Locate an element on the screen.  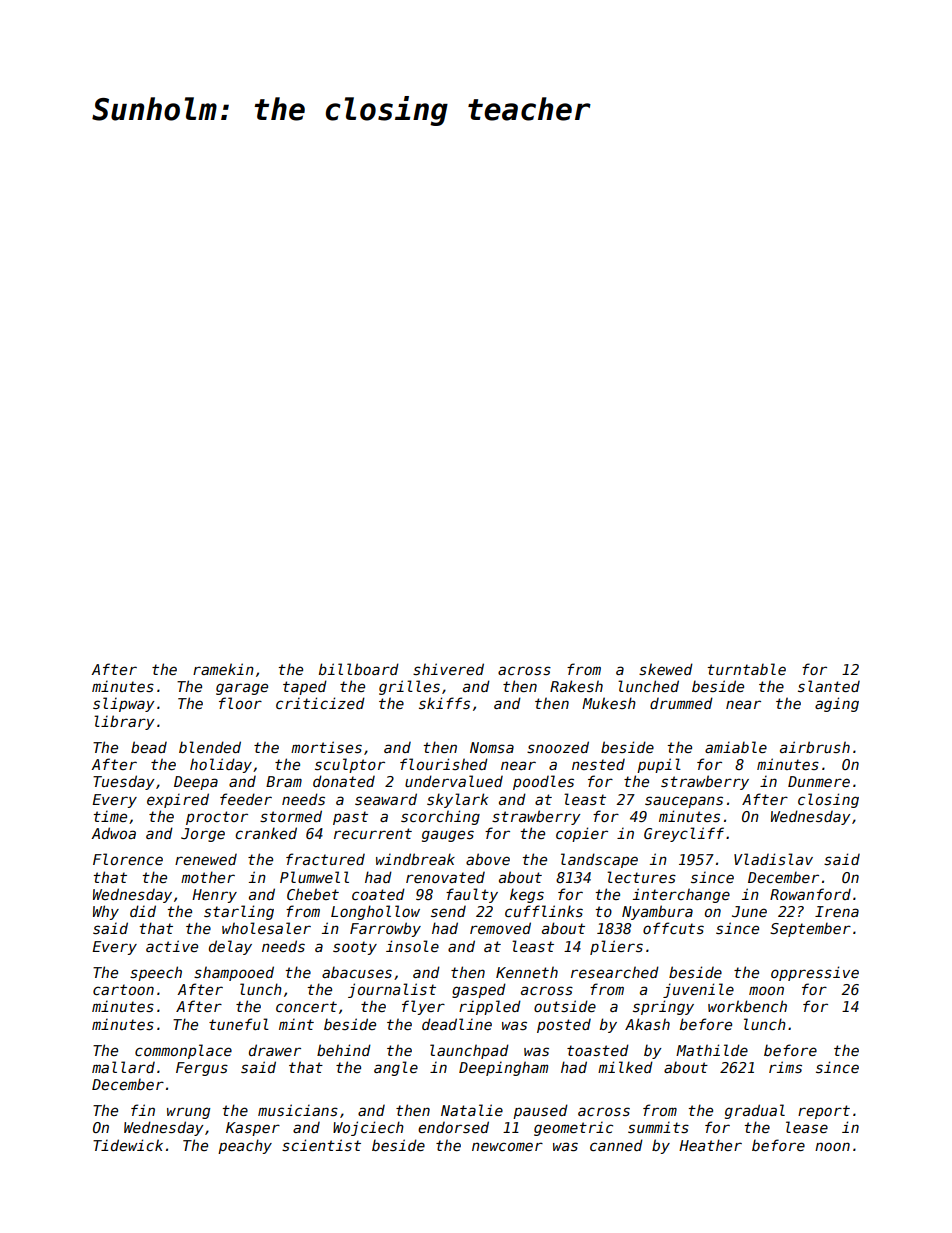
endorsed is located at coordinates (453, 1127).
